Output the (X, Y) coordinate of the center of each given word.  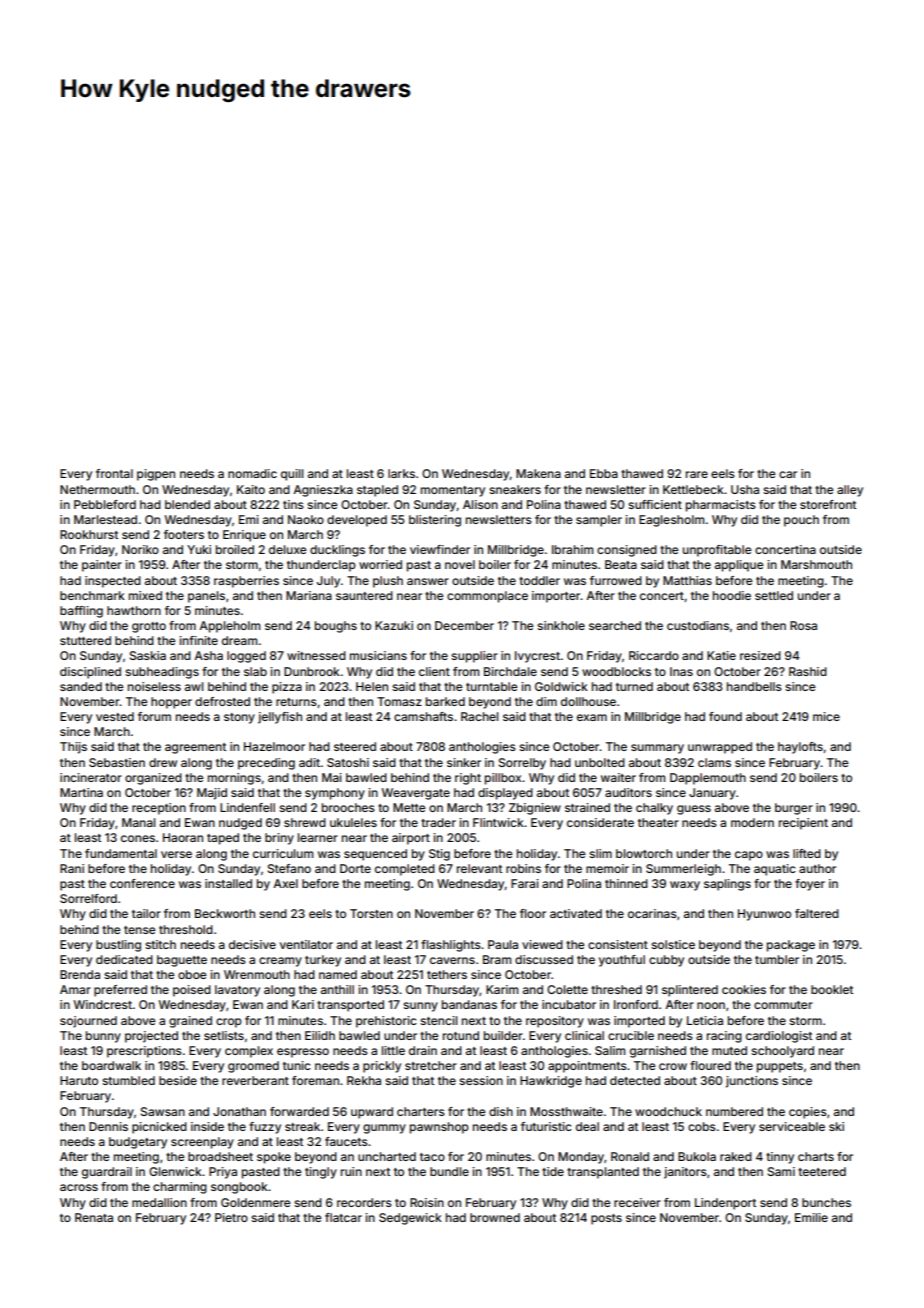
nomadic (252, 473)
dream (239, 640)
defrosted (222, 701)
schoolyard (782, 1052)
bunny (103, 1037)
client (434, 671)
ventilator (306, 944)
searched (615, 625)
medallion (159, 1202)
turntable (492, 686)
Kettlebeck (693, 489)
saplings (727, 885)
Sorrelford (88, 898)
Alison (480, 504)
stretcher (431, 1065)
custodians (698, 625)
